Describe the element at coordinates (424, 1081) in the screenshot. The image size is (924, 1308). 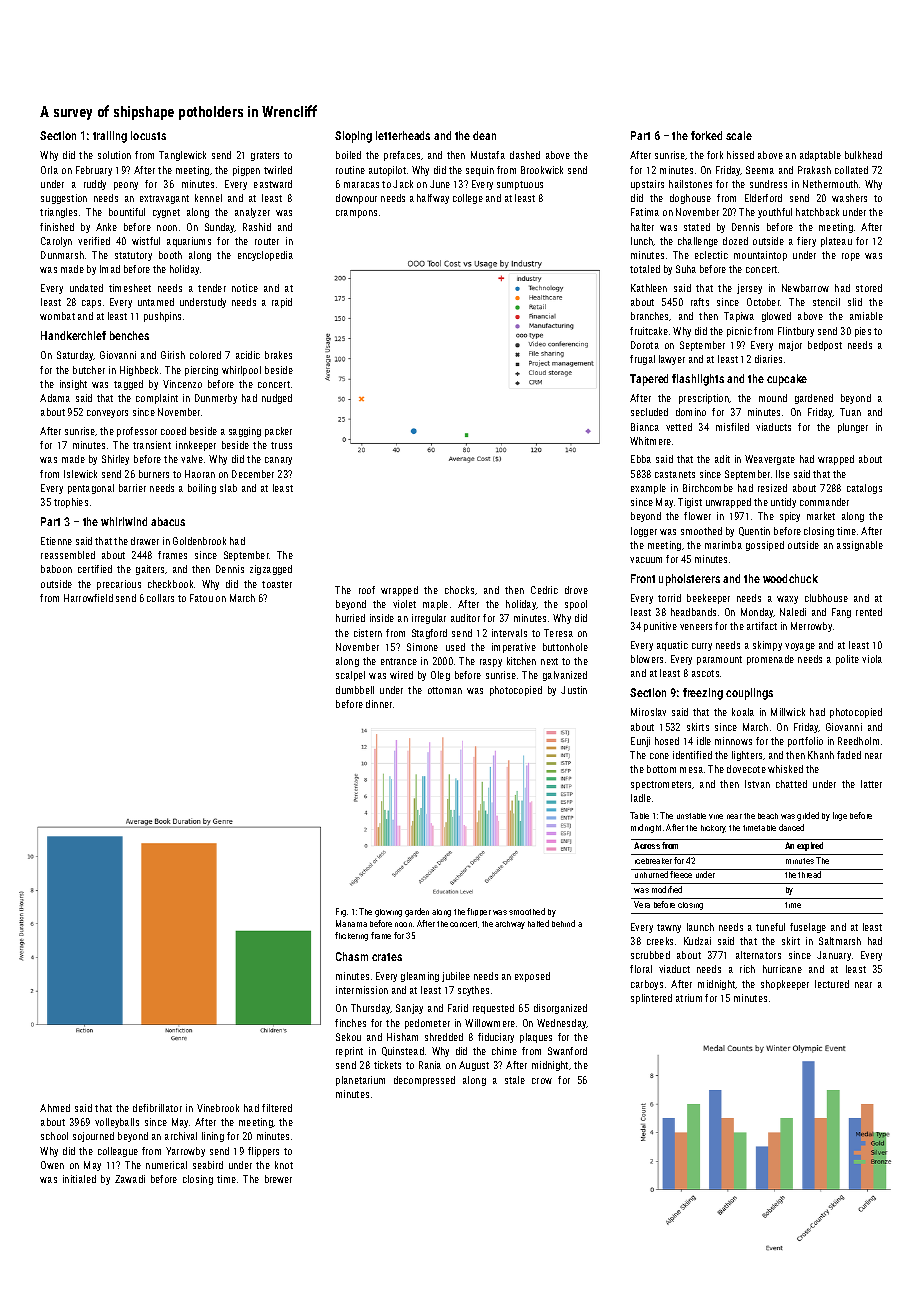
I see `decompressed` at that location.
